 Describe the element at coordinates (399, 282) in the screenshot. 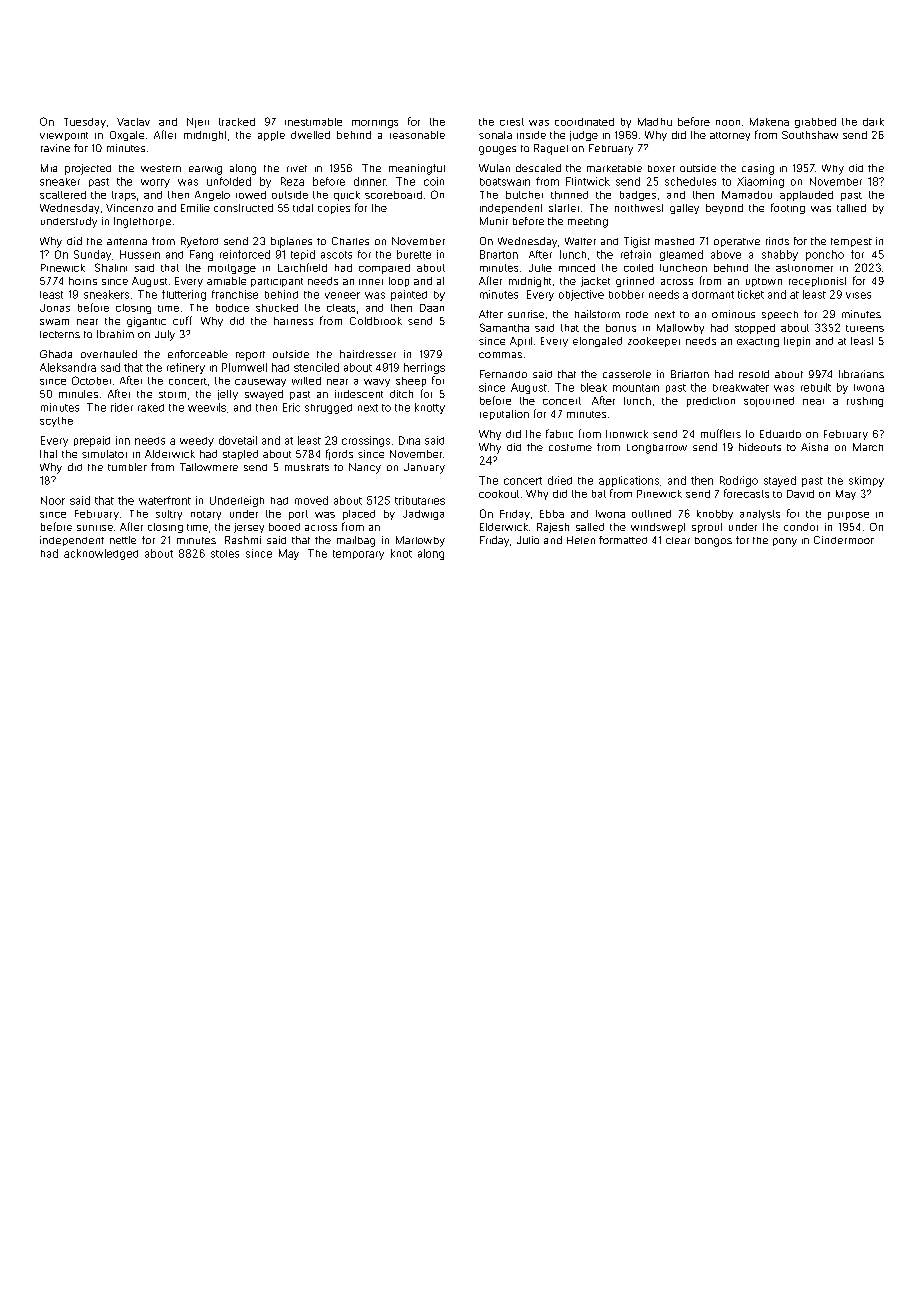

I see `loop` at that location.
